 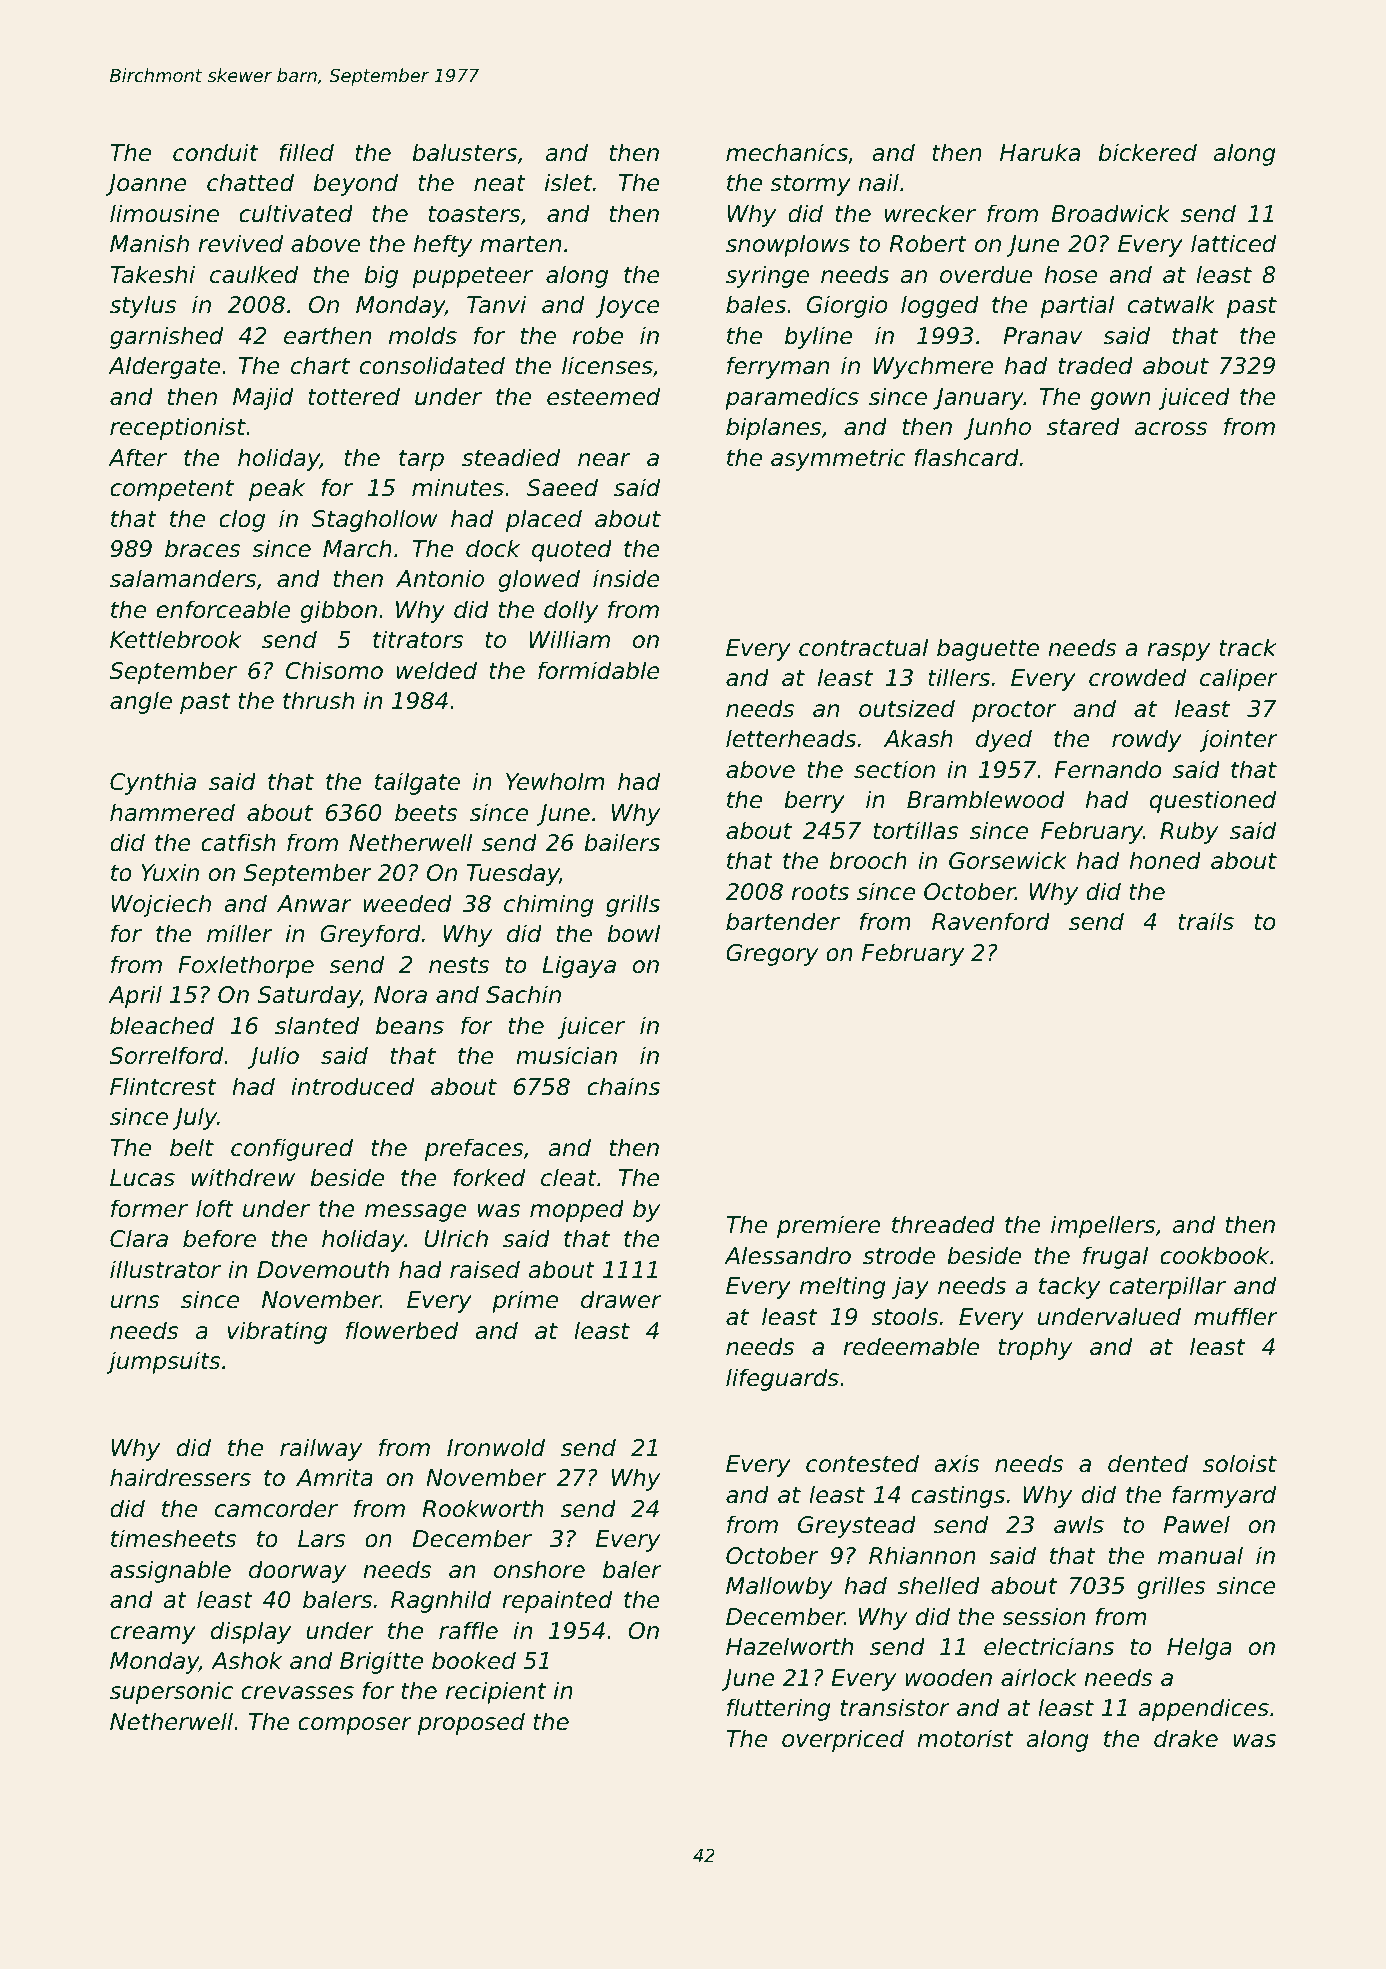 I want to click on beyond, so click(x=355, y=184).
